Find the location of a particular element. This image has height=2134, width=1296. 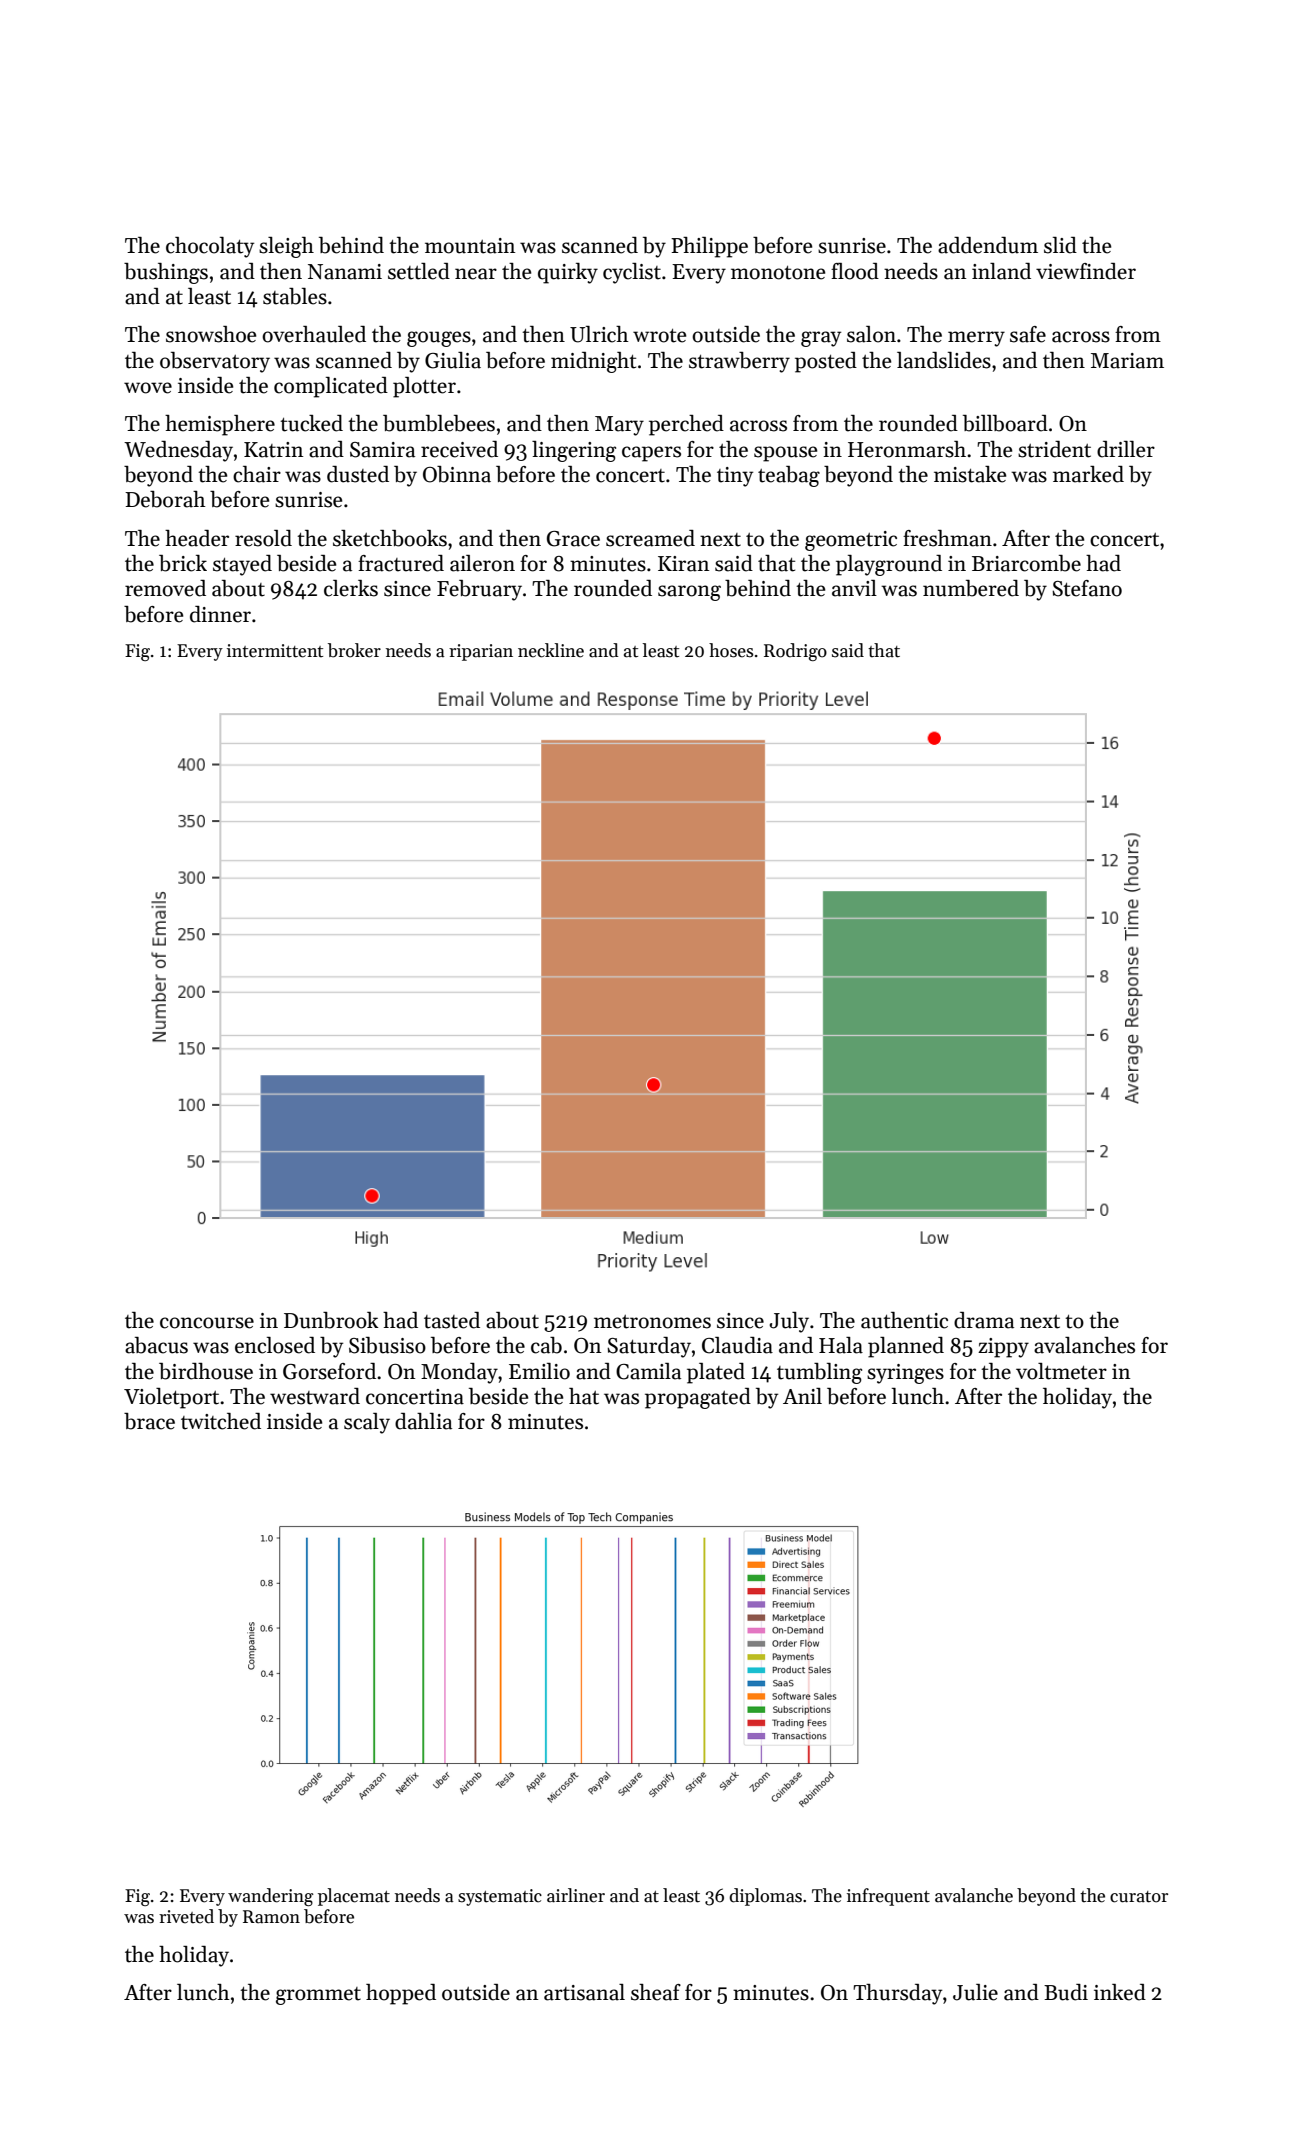

Claudia is located at coordinates (737, 1345).
